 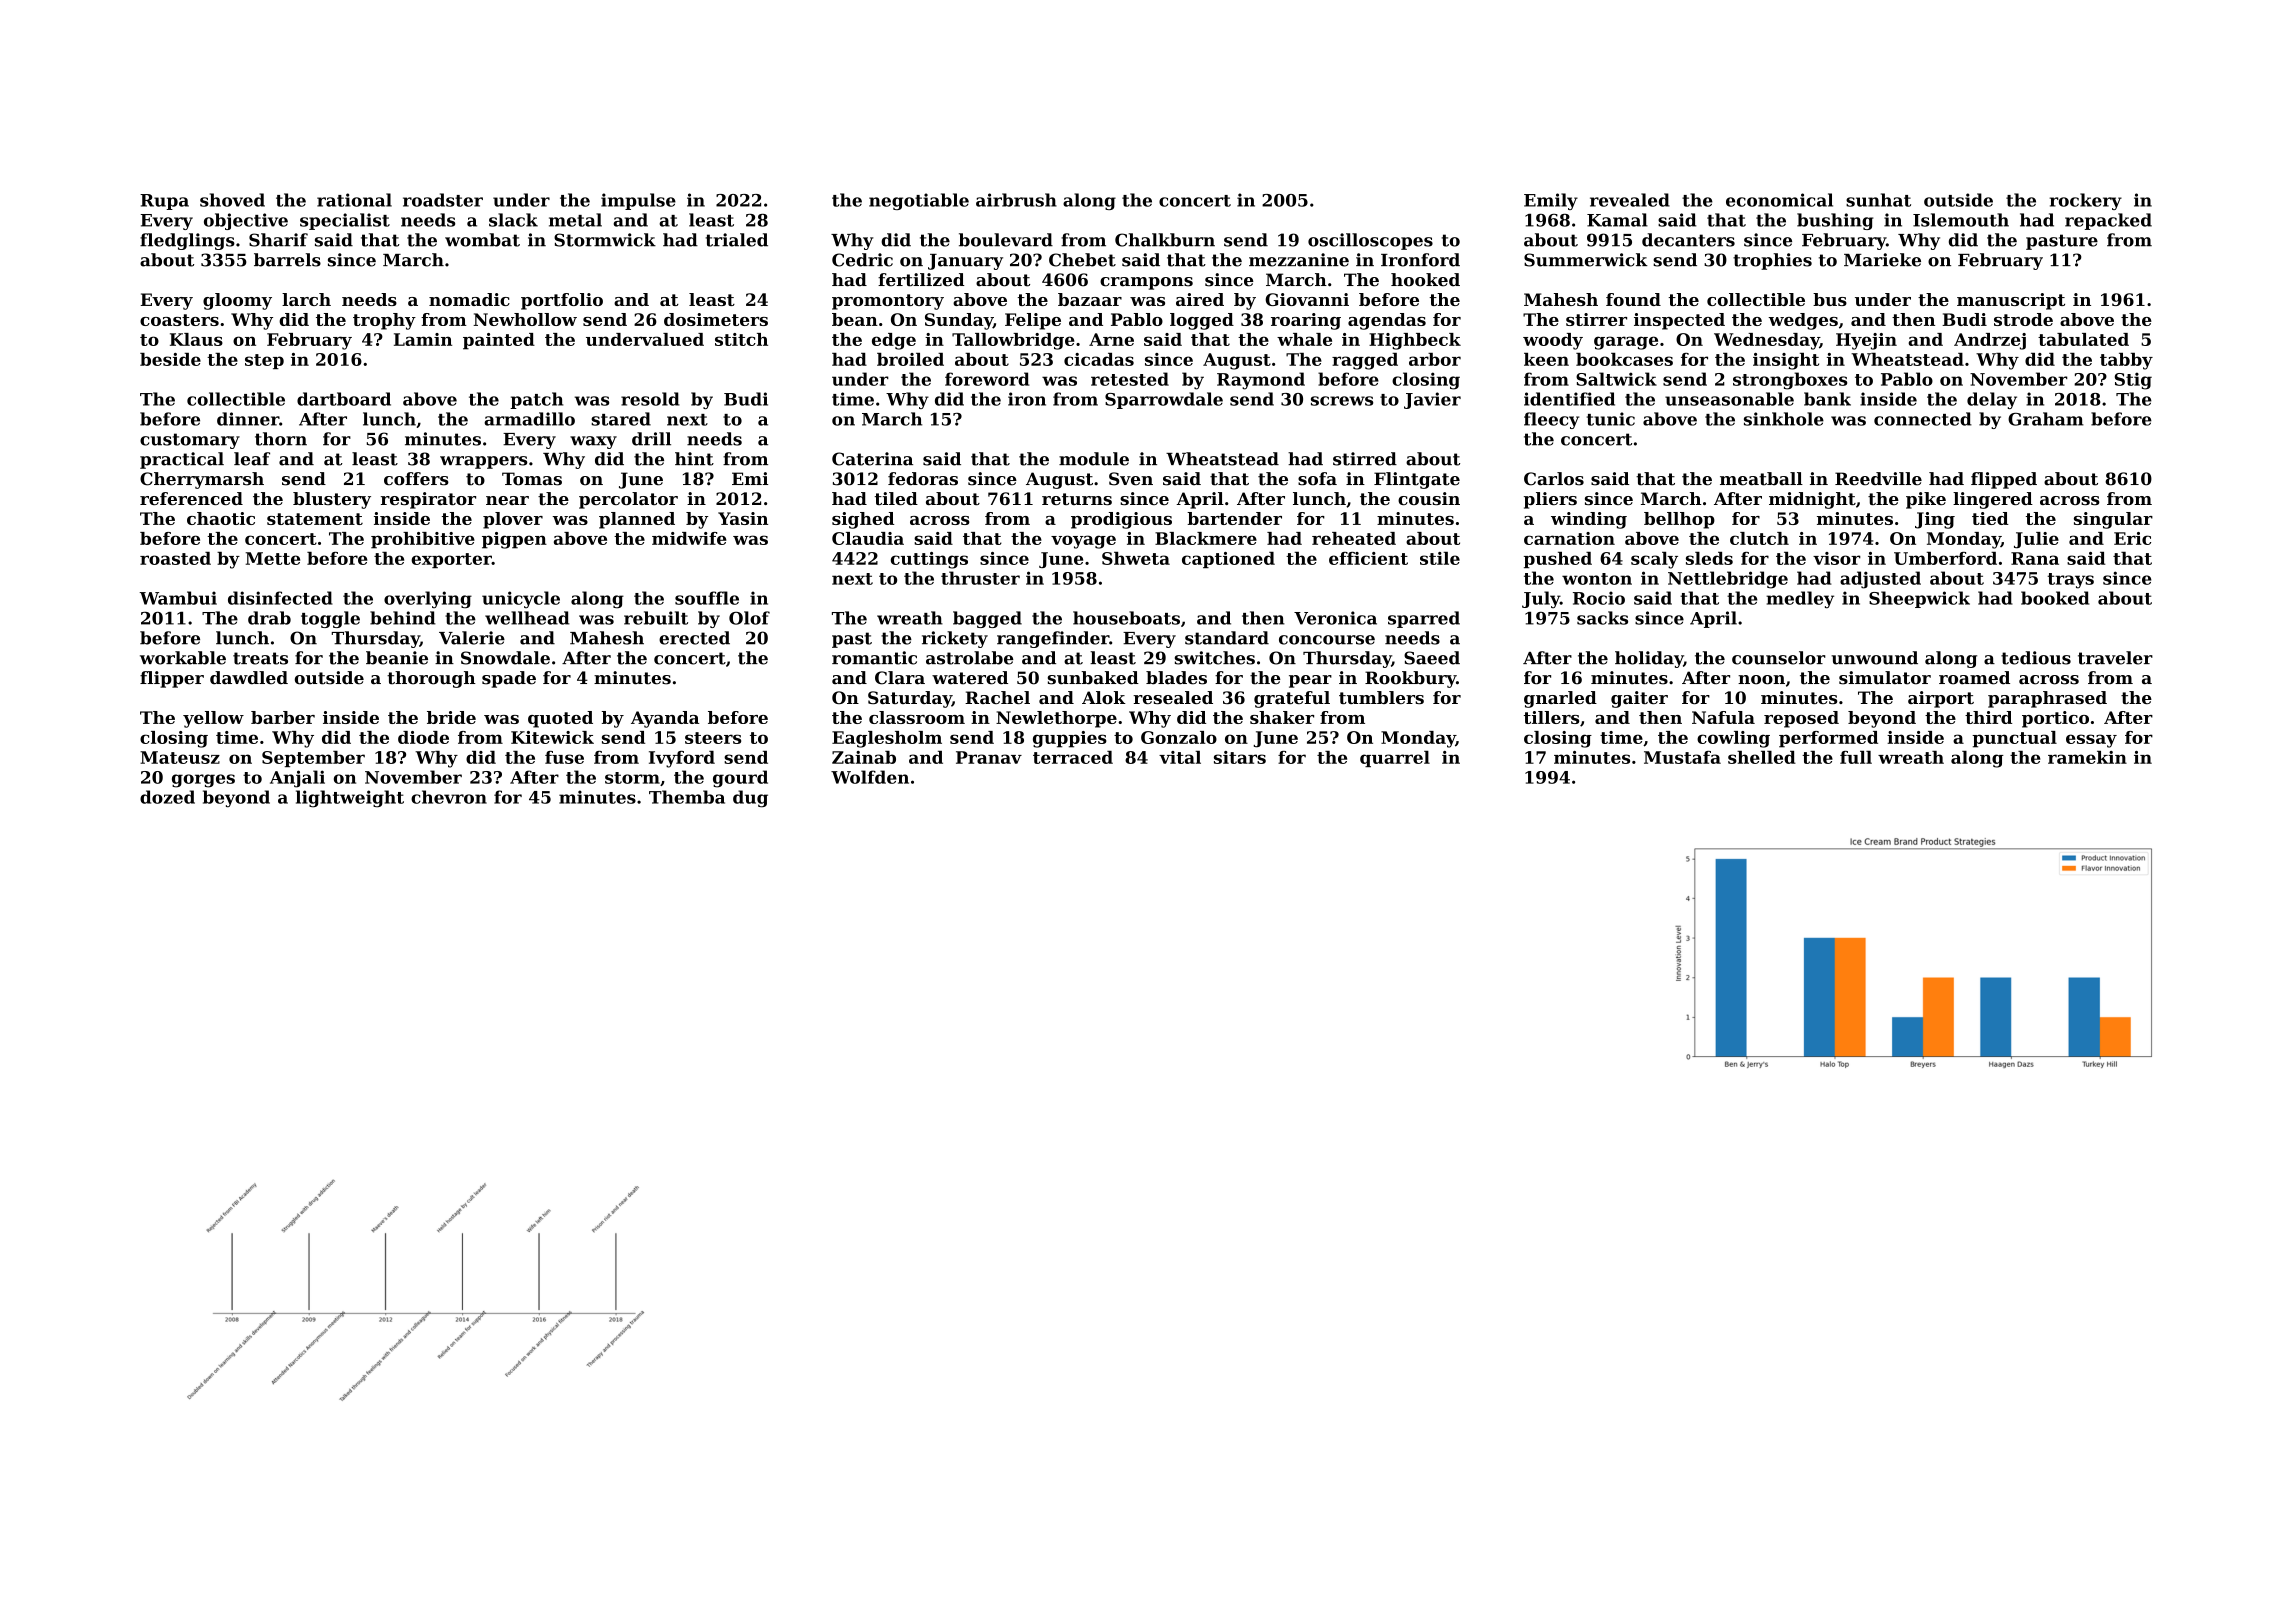 I want to click on Nafula, so click(x=1723, y=717).
